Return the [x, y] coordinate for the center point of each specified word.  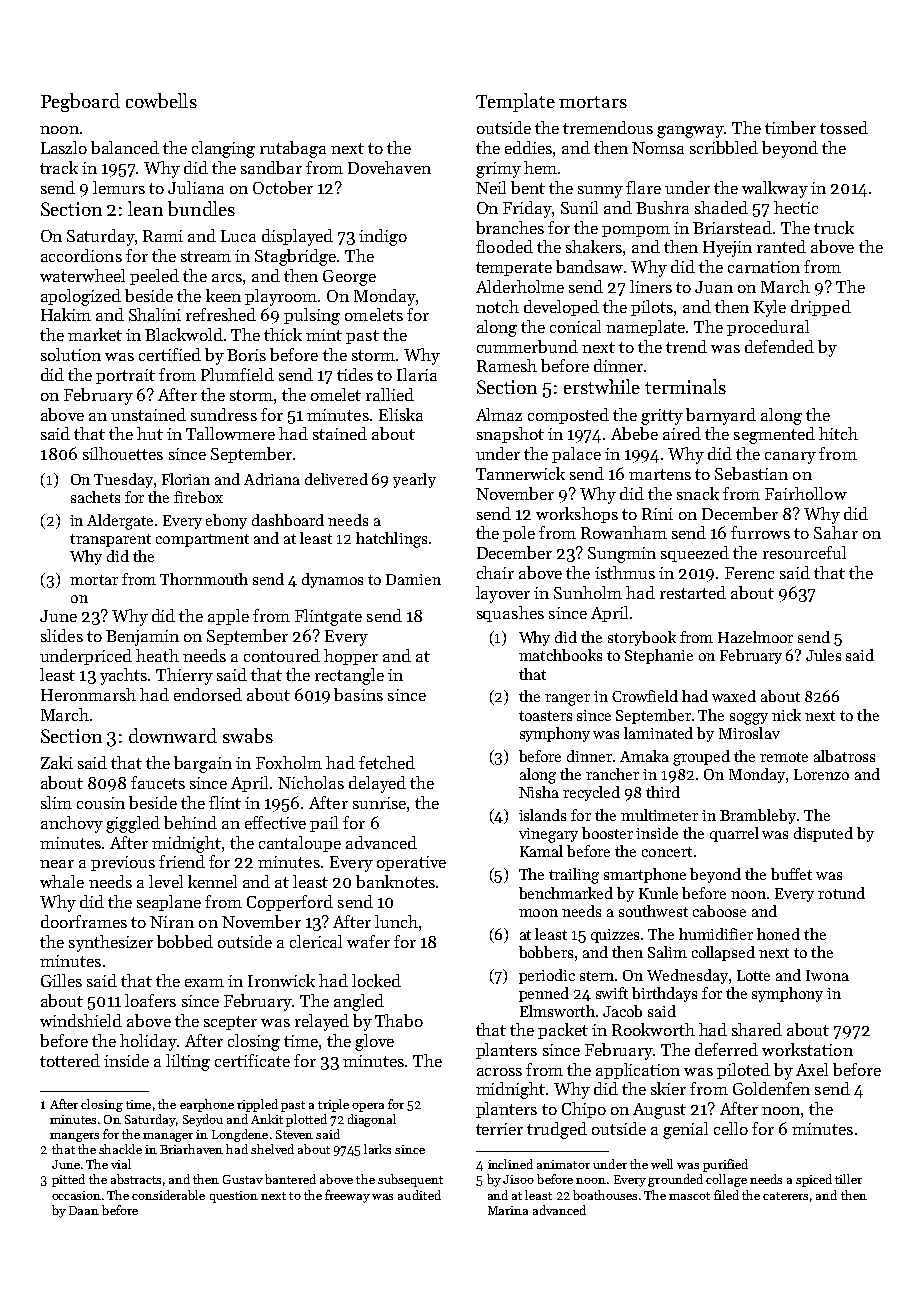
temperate [514, 269]
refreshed [221, 314]
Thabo [399, 1020]
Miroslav [749, 733]
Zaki [57, 762]
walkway [775, 189]
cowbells [161, 100]
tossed [844, 127]
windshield [81, 1020]
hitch [838, 433]
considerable [168, 1195]
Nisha [539, 792]
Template [515, 102]
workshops [577, 515]
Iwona [827, 975]
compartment [202, 540]
